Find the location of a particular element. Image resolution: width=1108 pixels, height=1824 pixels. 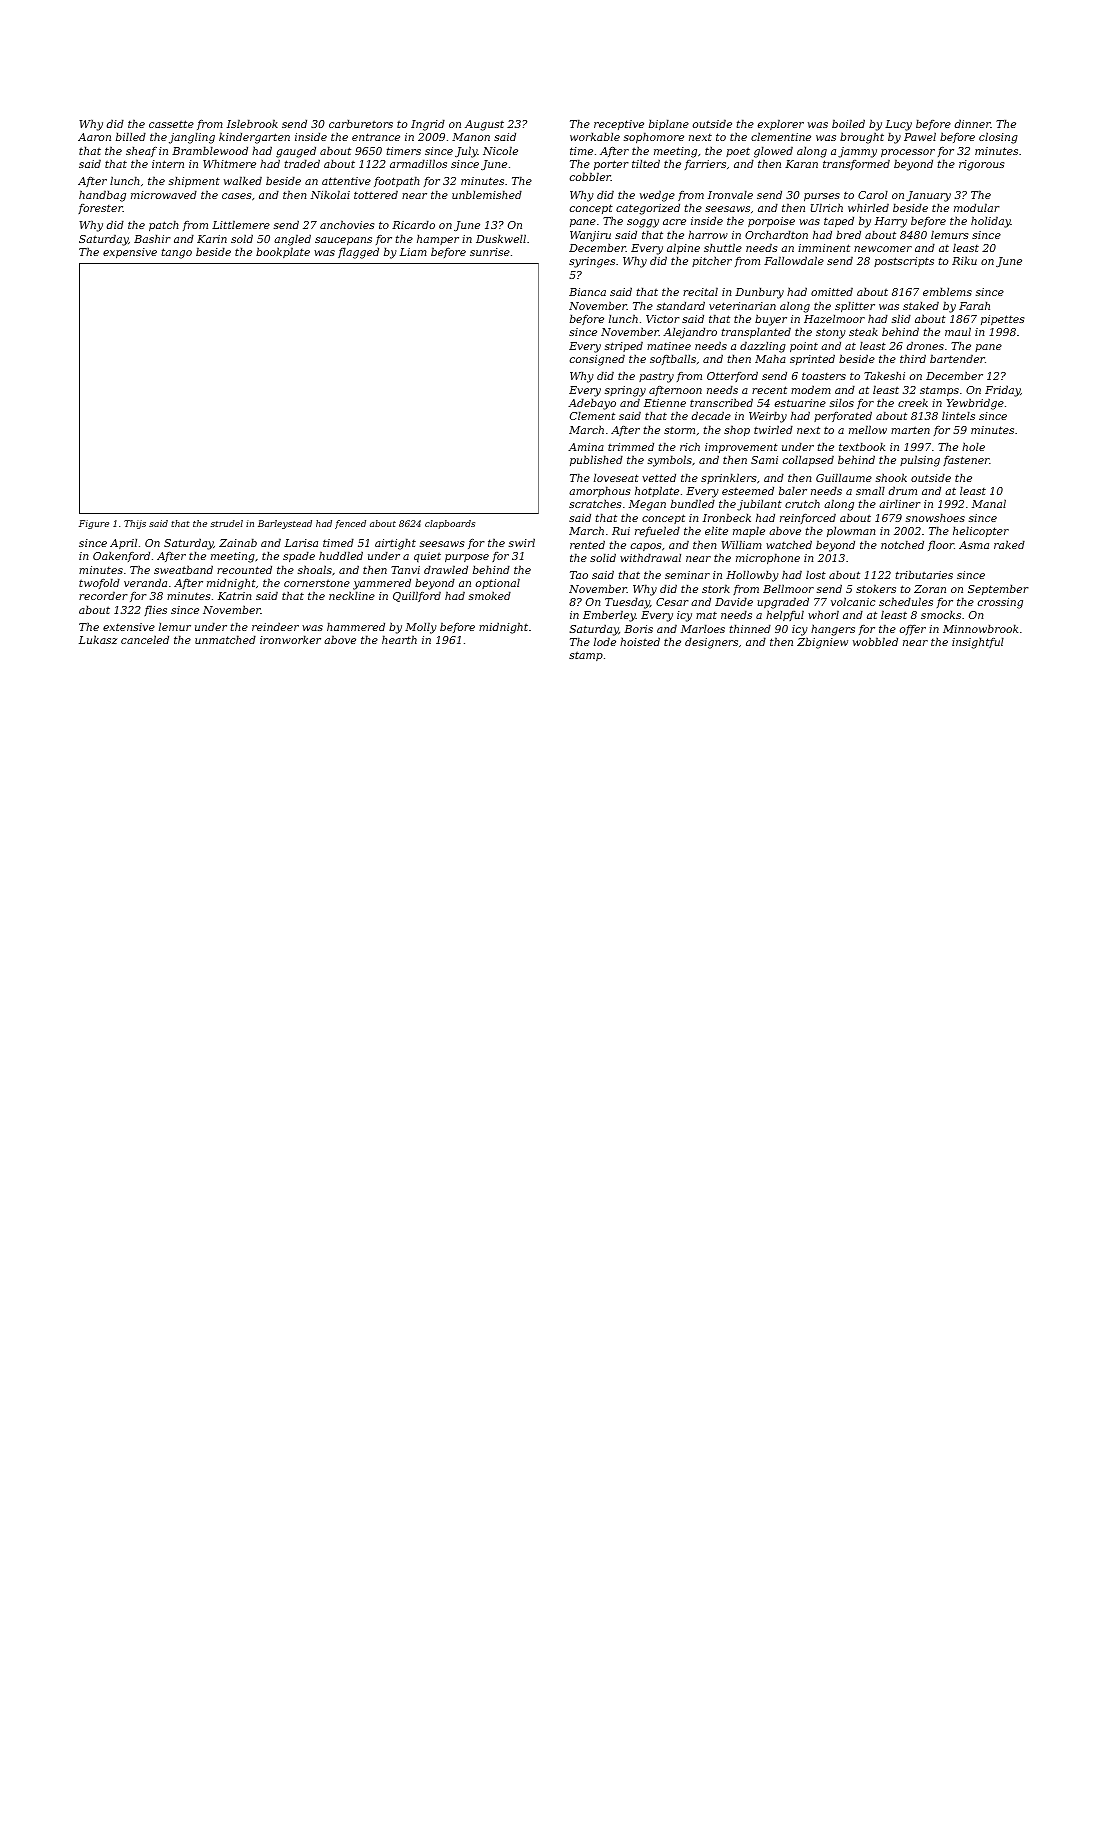

hoisted is located at coordinates (640, 641).
